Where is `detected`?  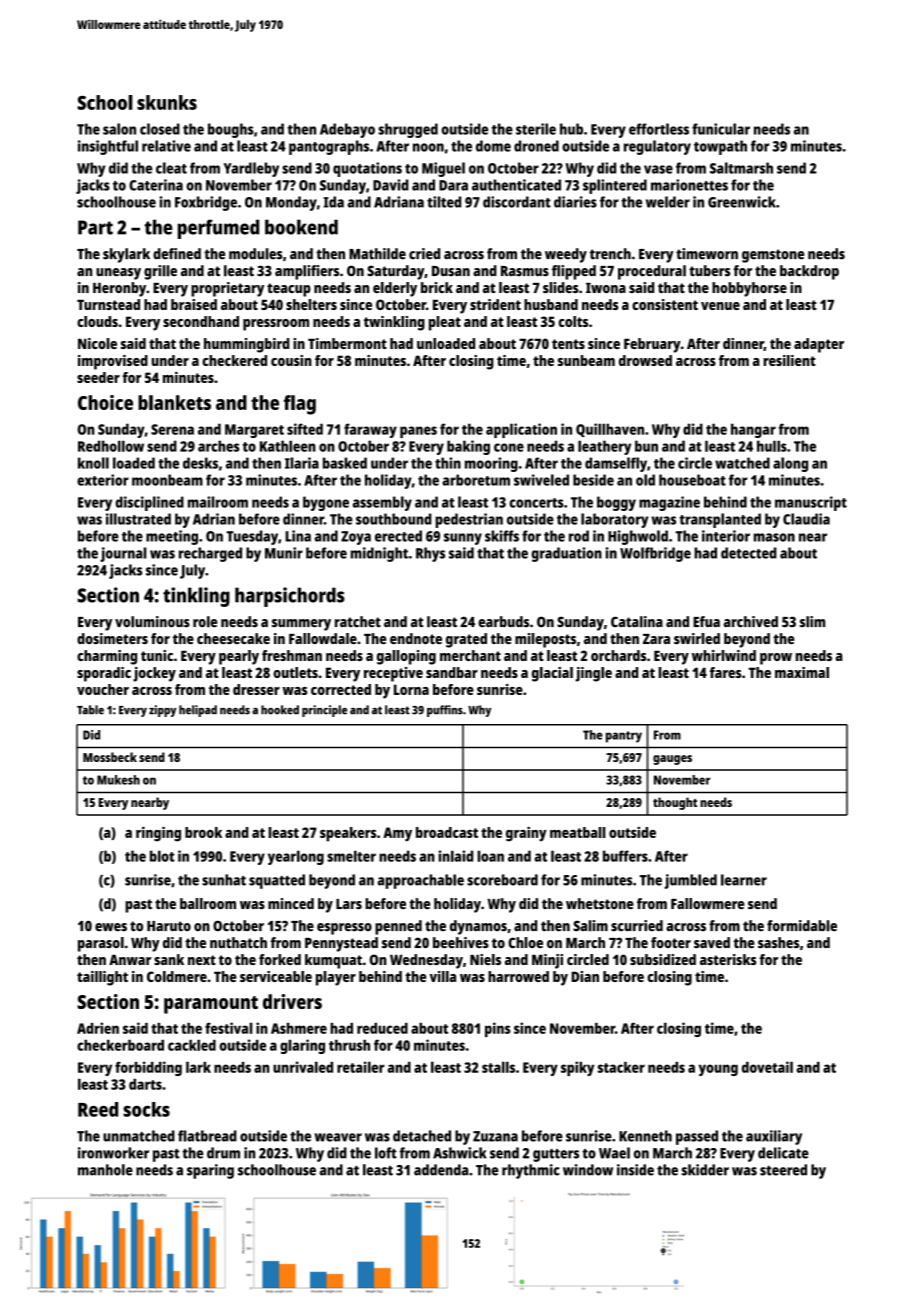
detected is located at coordinates (749, 553).
